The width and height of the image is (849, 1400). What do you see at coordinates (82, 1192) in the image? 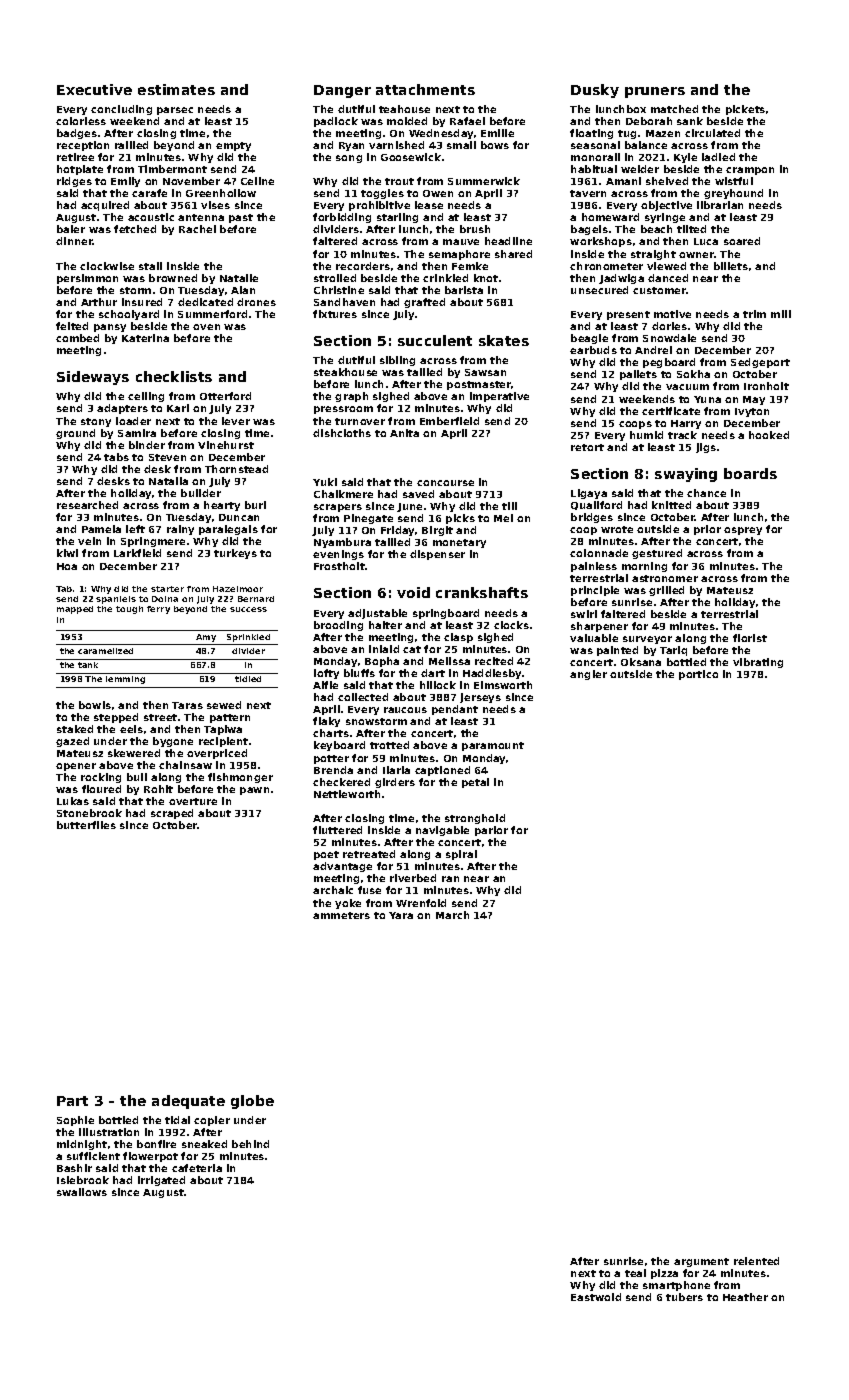
I see `swallows` at bounding box center [82, 1192].
